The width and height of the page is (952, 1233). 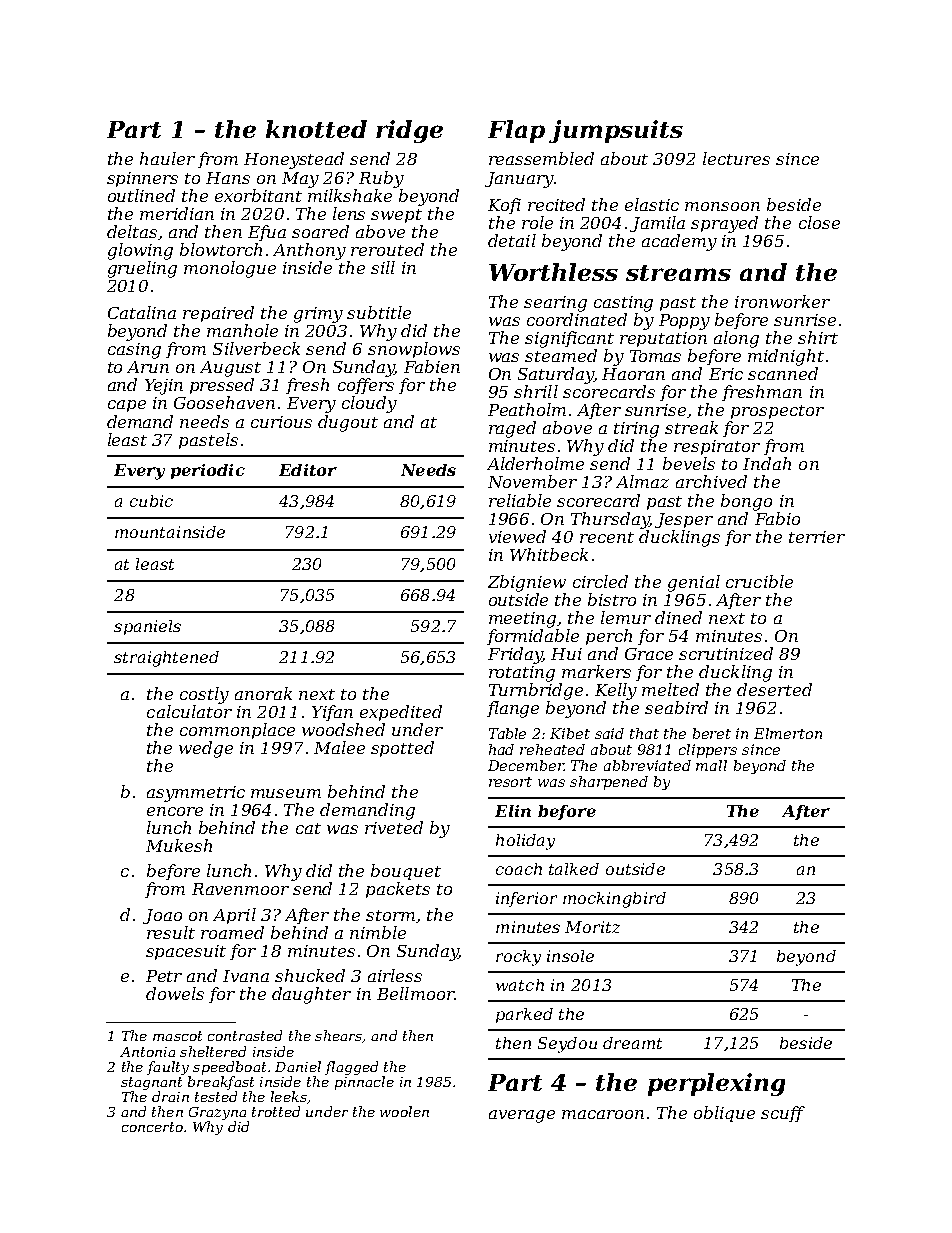 What do you see at coordinates (134, 351) in the page?
I see `casing` at bounding box center [134, 351].
